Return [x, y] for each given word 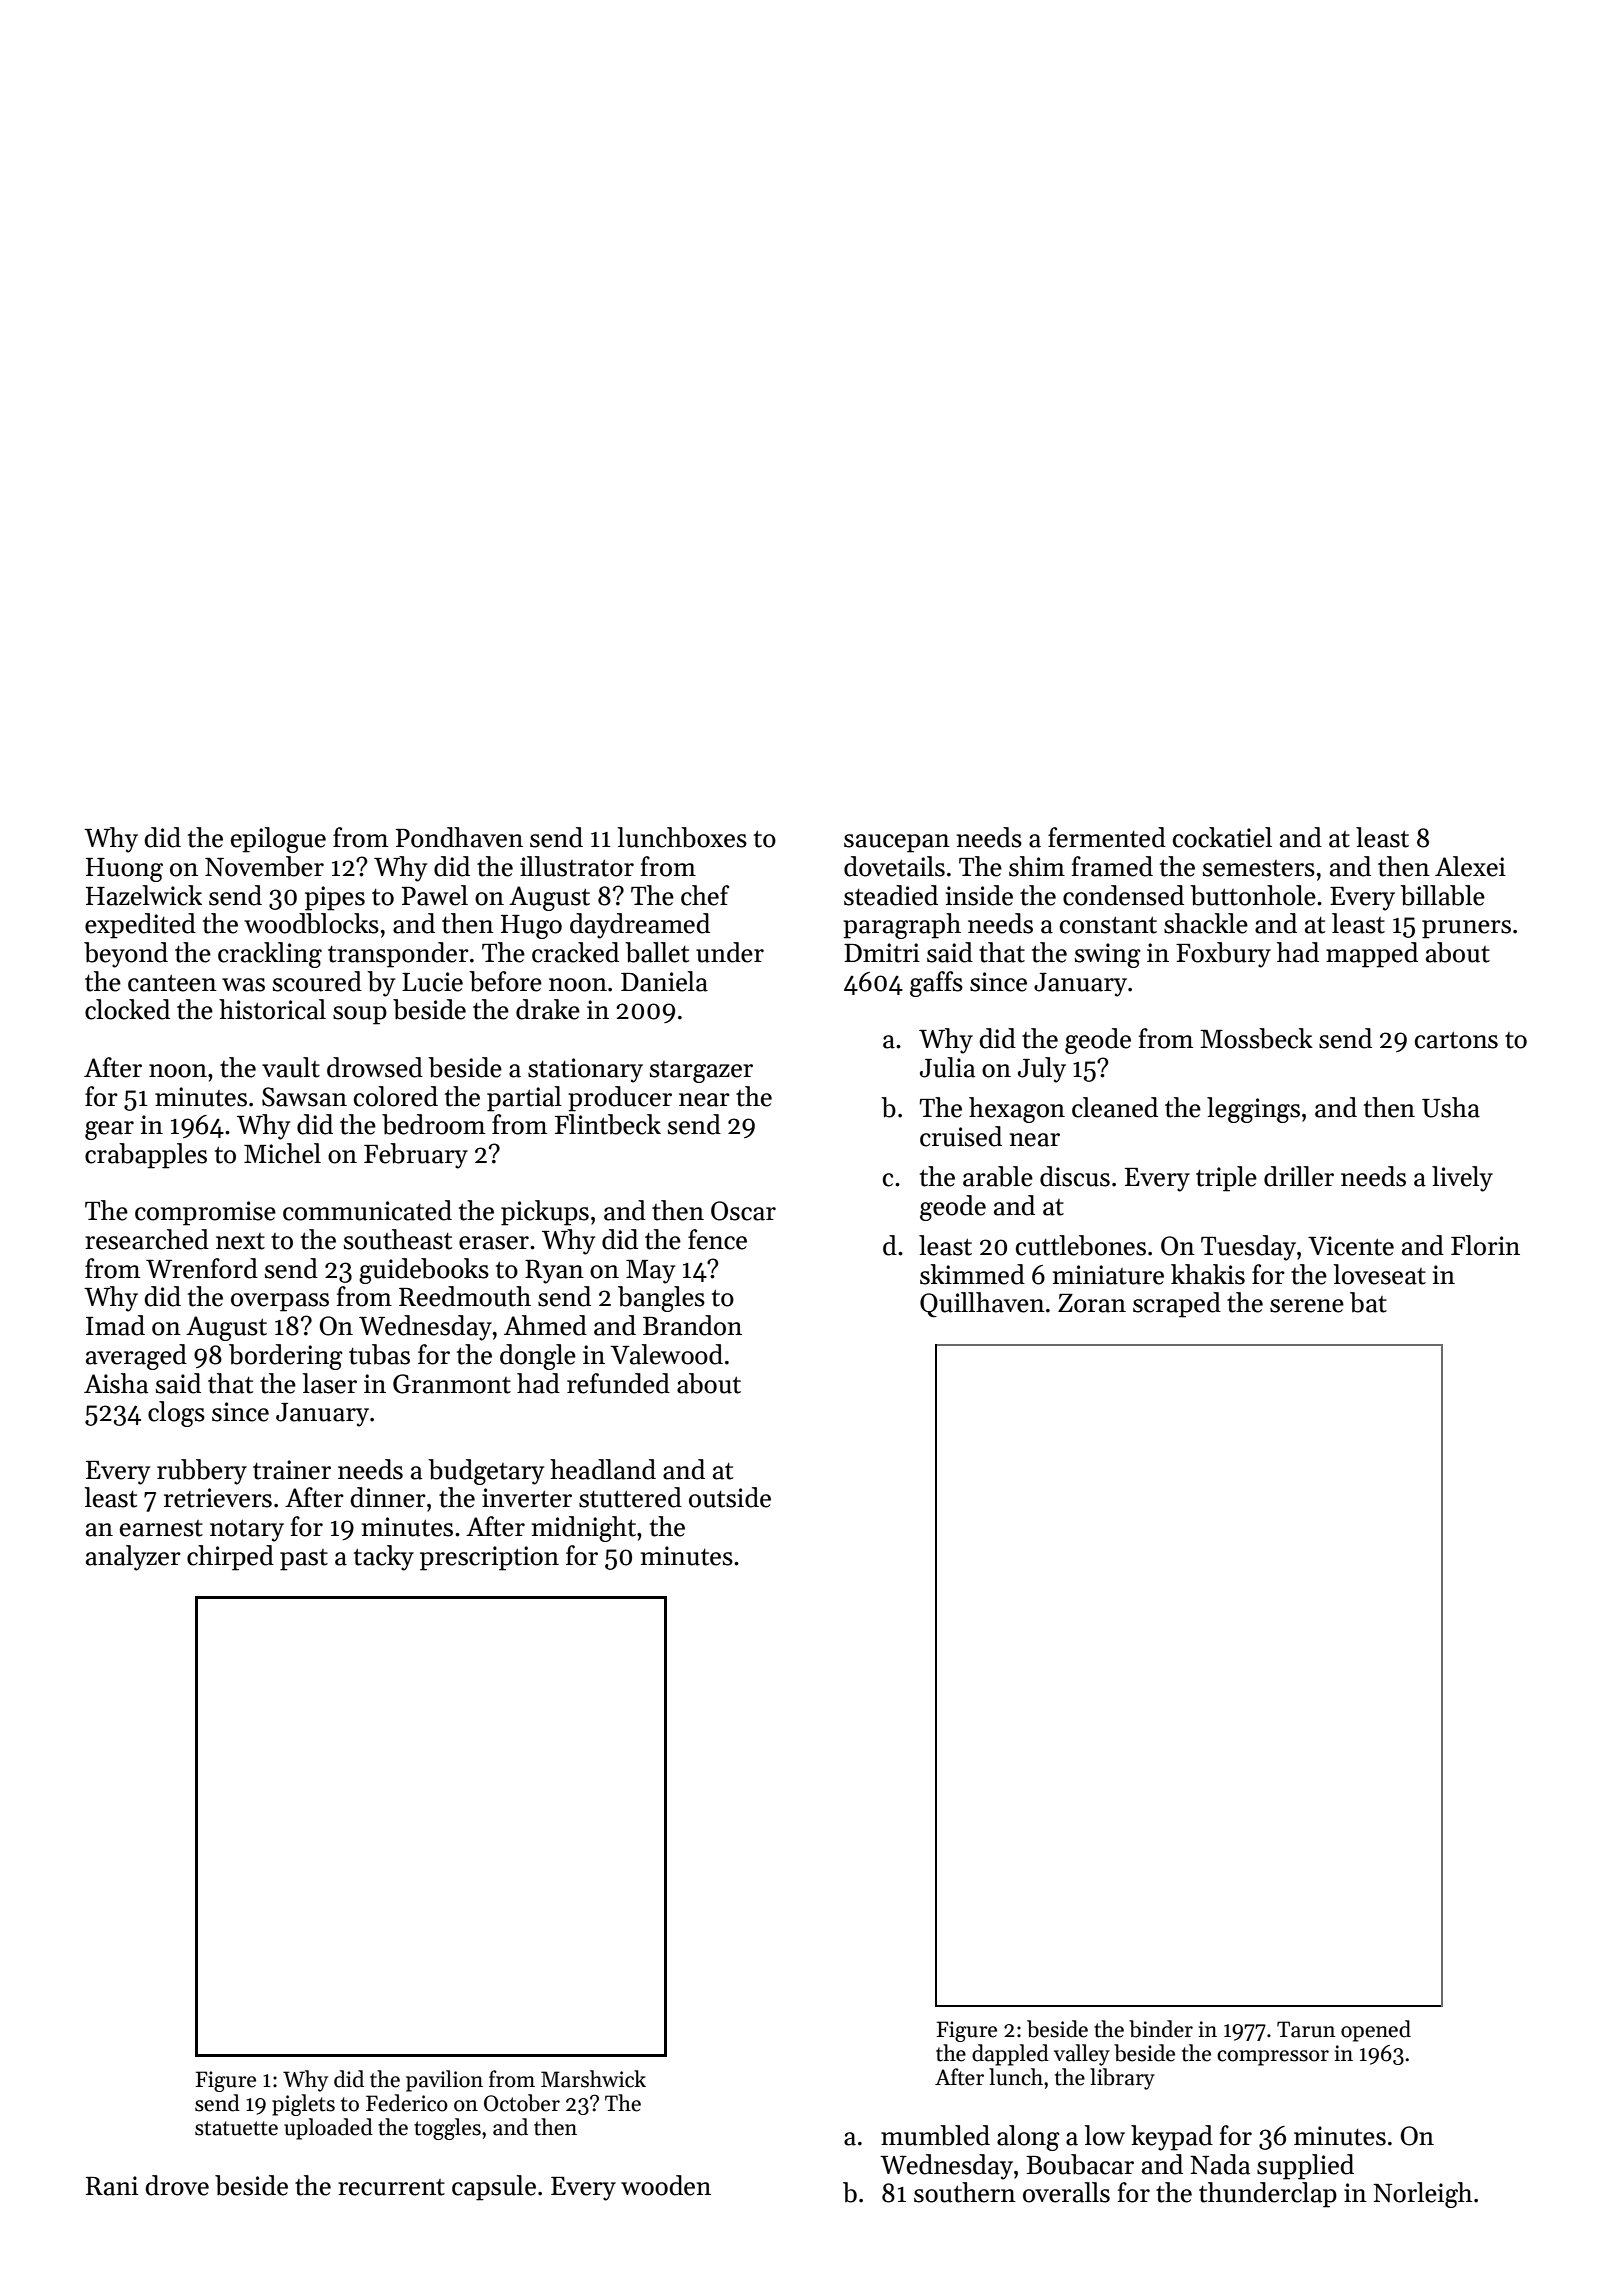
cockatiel [1222, 837]
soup [360, 1015]
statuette [236, 2128]
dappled [1010, 2055]
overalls [1066, 2192]
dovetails [894, 866]
